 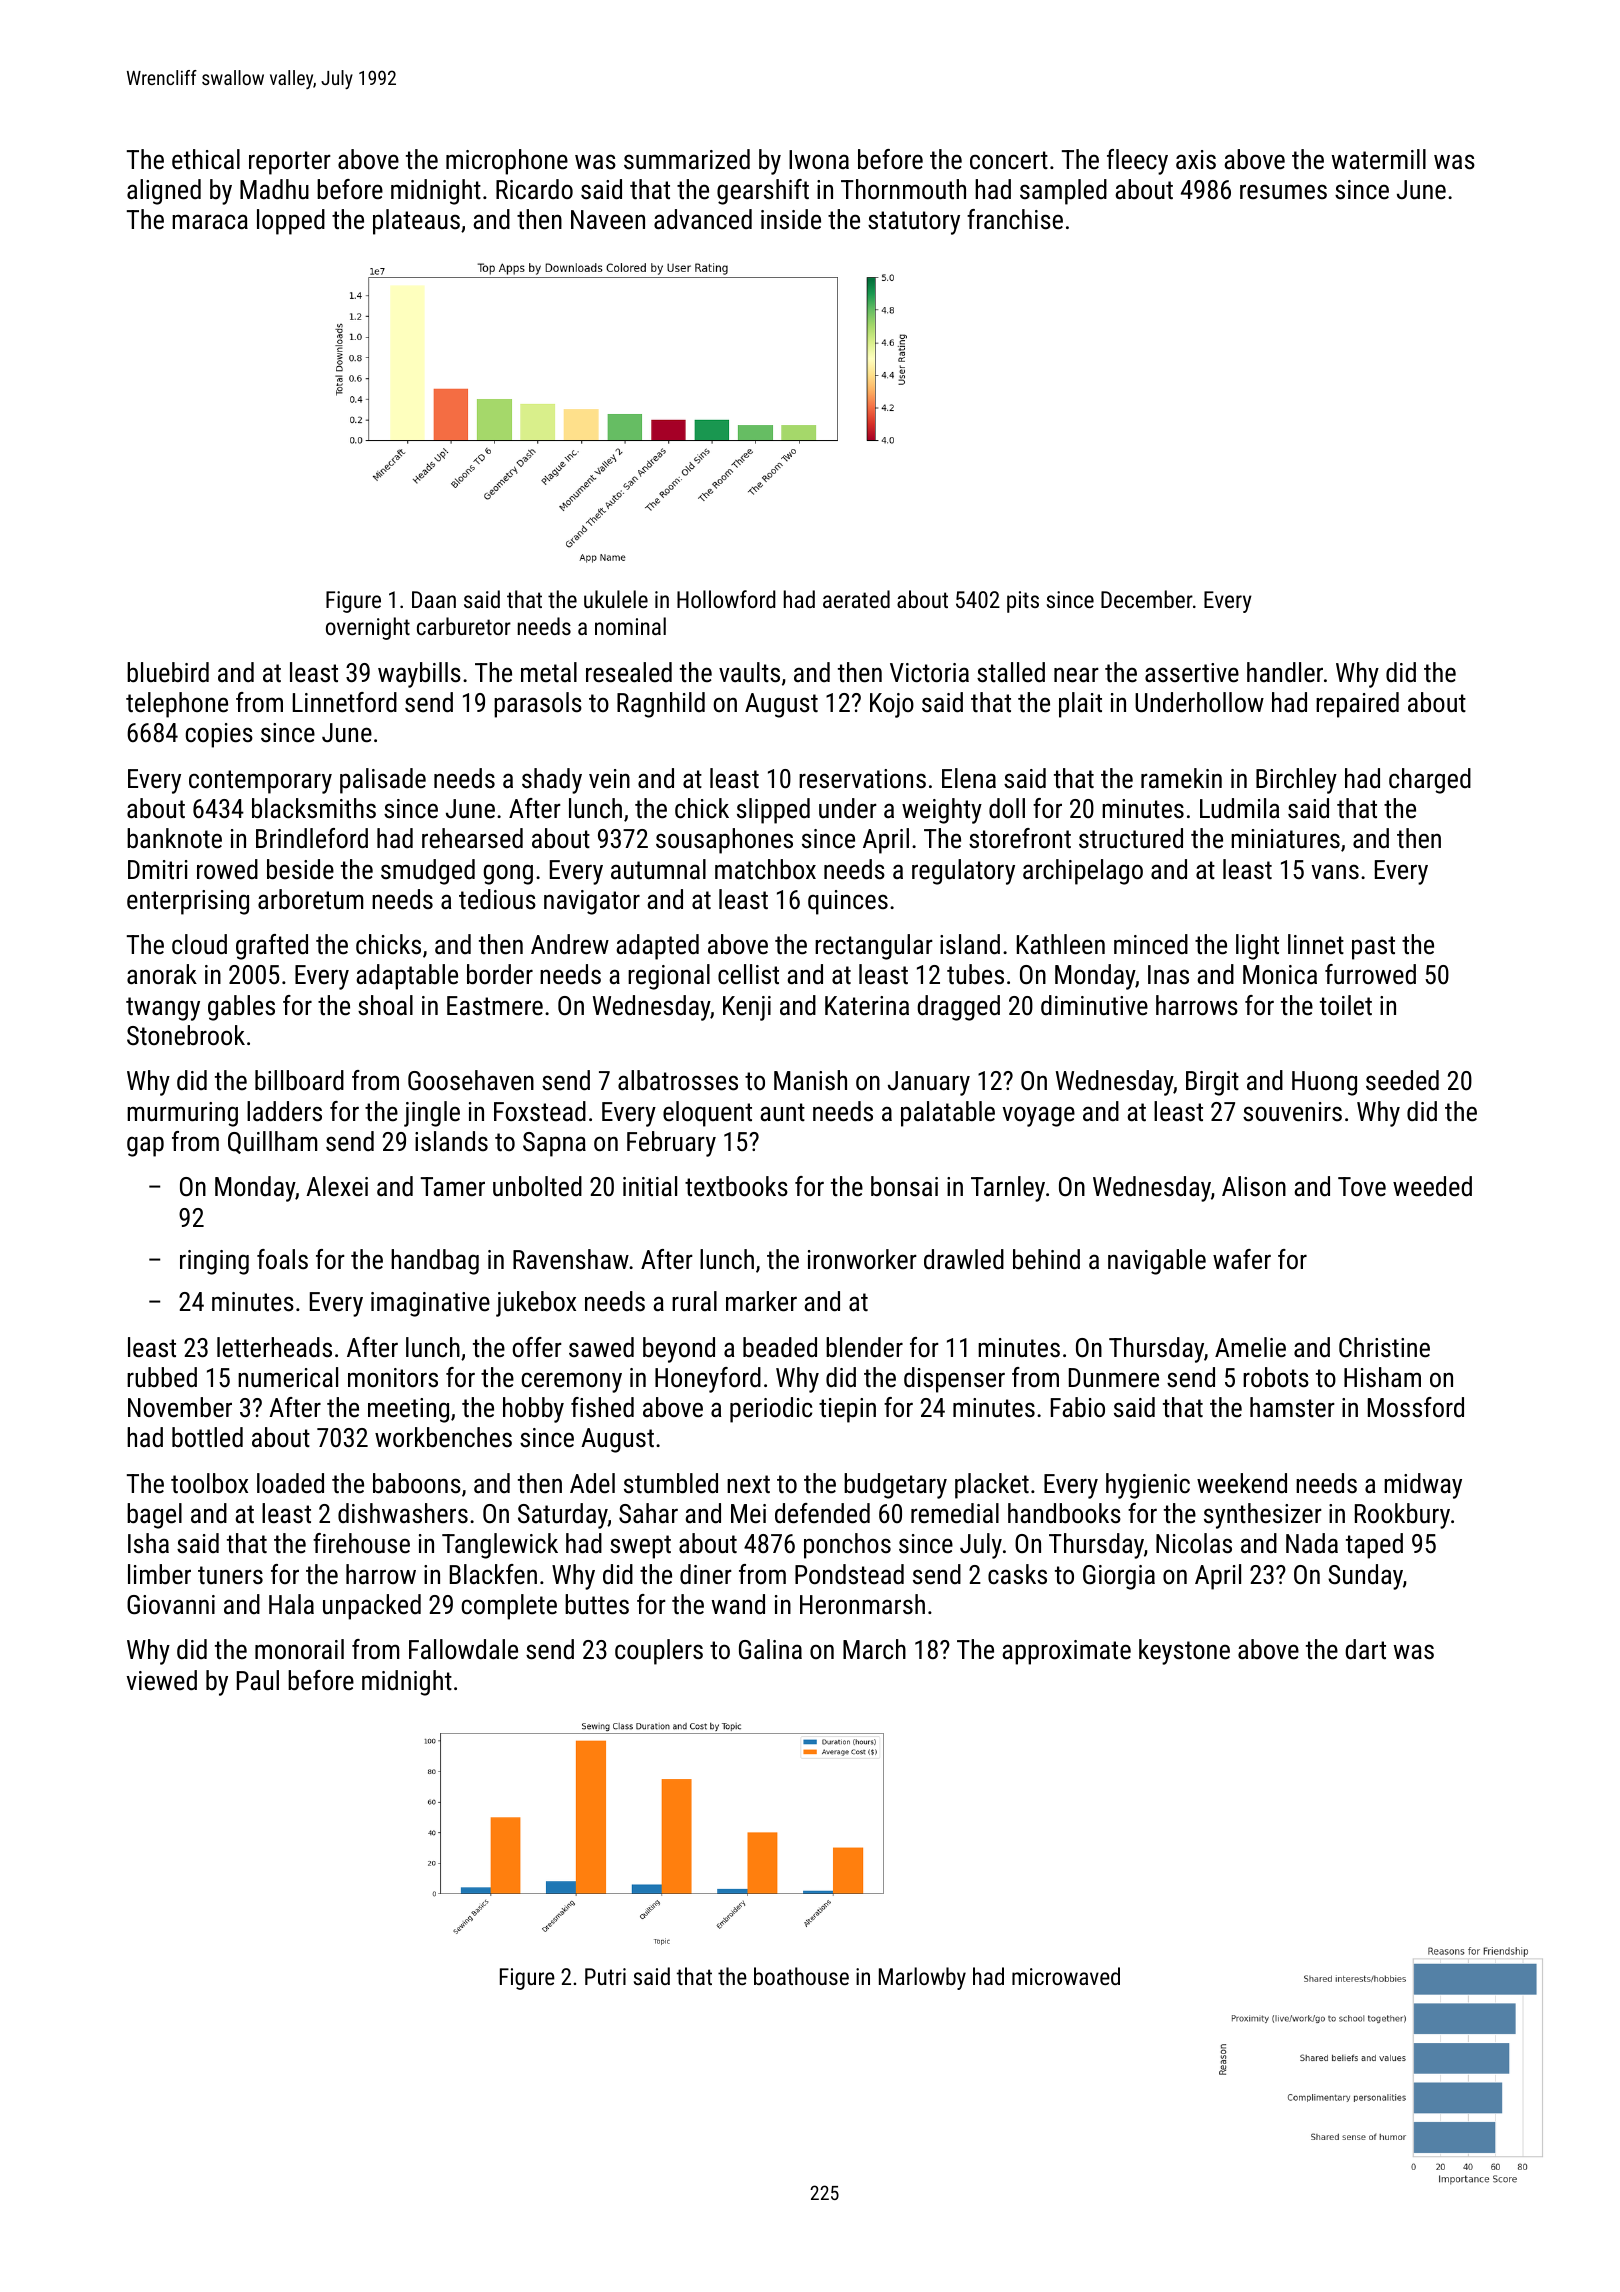 I want to click on Putri, so click(x=605, y=1976).
